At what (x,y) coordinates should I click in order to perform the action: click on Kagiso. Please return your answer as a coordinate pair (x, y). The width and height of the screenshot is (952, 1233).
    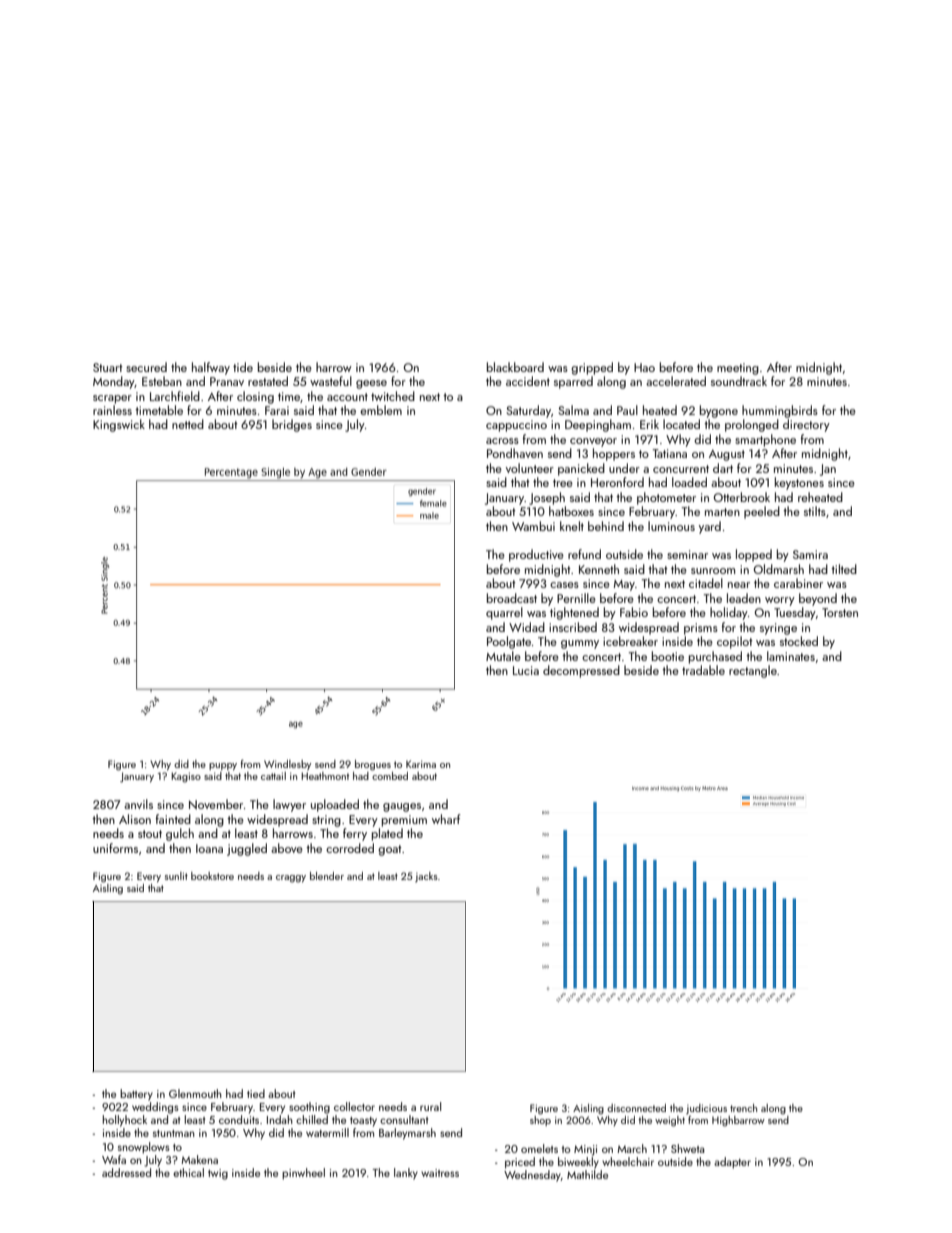
    Looking at the image, I should click on (186, 777).
